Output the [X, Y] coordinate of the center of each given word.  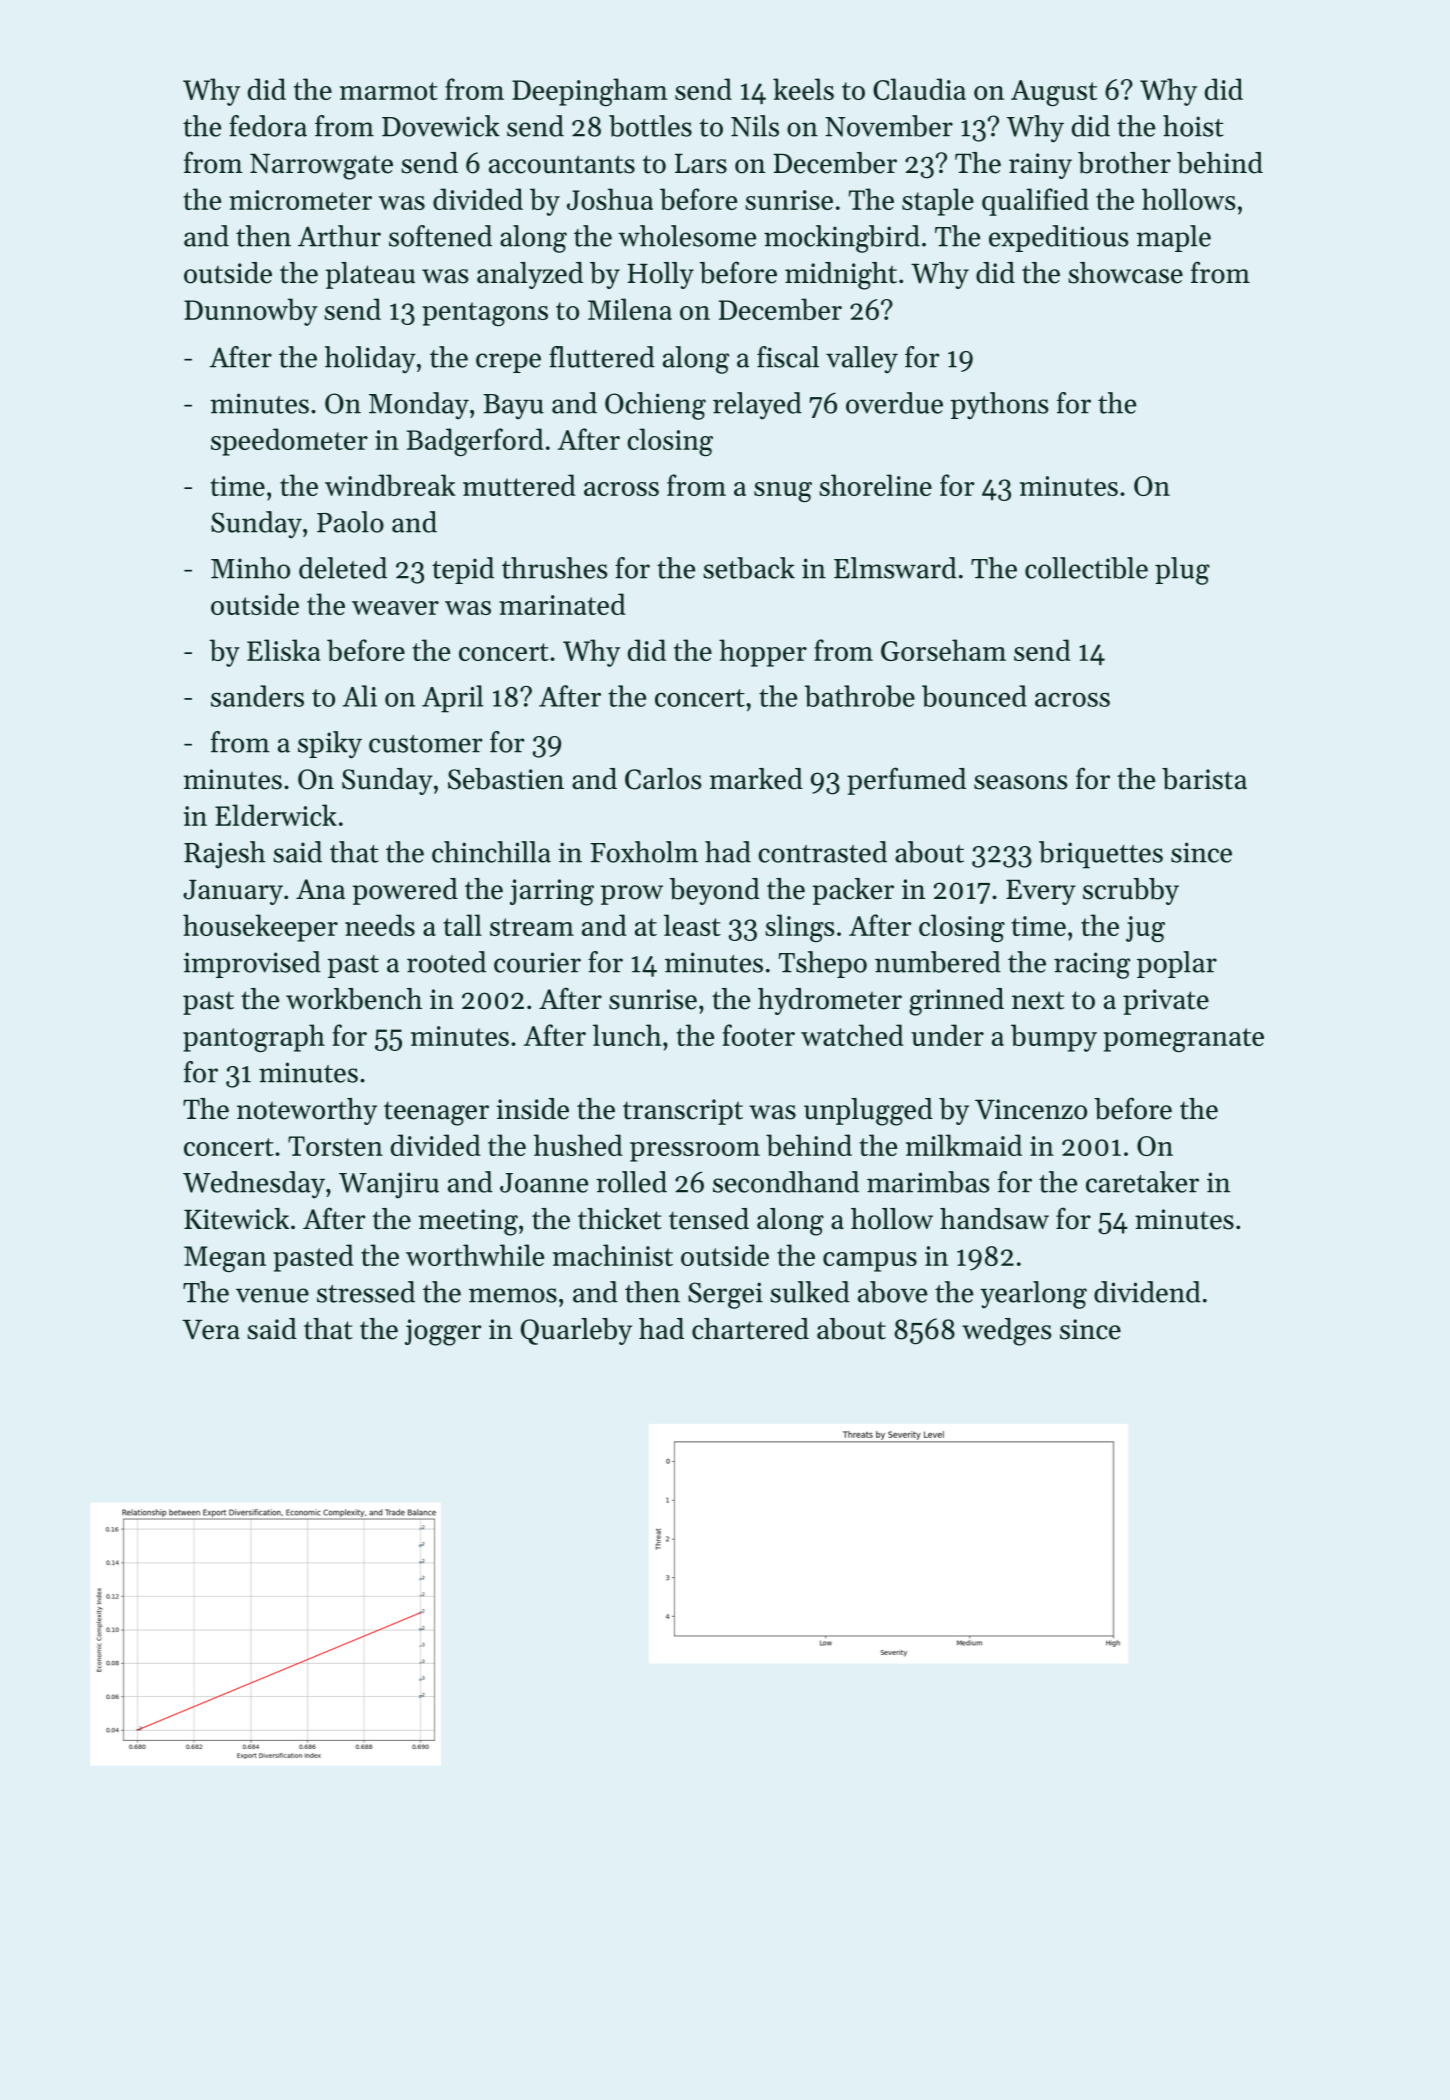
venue [272, 1295]
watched [852, 1035]
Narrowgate [321, 167]
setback [749, 568]
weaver [395, 608]
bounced [974, 696]
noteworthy [307, 1111]
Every [1041, 892]
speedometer [289, 442]
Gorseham [943, 650]
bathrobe [860, 696]
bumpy [1054, 1038]
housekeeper [260, 928]
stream [532, 927]
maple [1173, 238]
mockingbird [842, 239]
